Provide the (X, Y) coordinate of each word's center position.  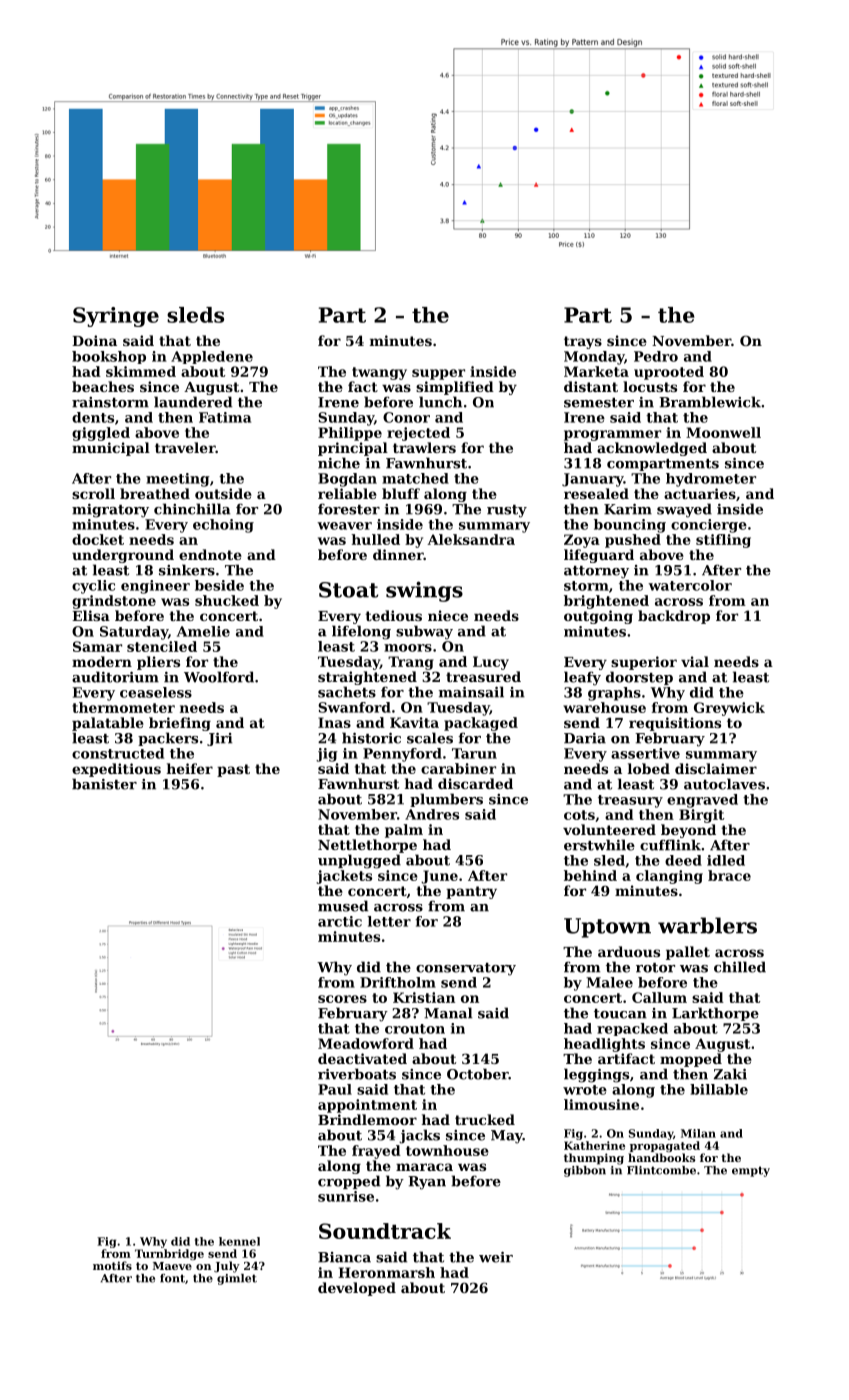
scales (430, 738)
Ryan (427, 1183)
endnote (210, 554)
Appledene (212, 357)
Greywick (729, 709)
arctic (340, 921)
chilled (740, 967)
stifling (723, 541)
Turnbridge (169, 1254)
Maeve (172, 1266)
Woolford (219, 677)
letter (389, 921)
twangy (379, 373)
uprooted (669, 373)
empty (751, 1171)
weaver (344, 526)
